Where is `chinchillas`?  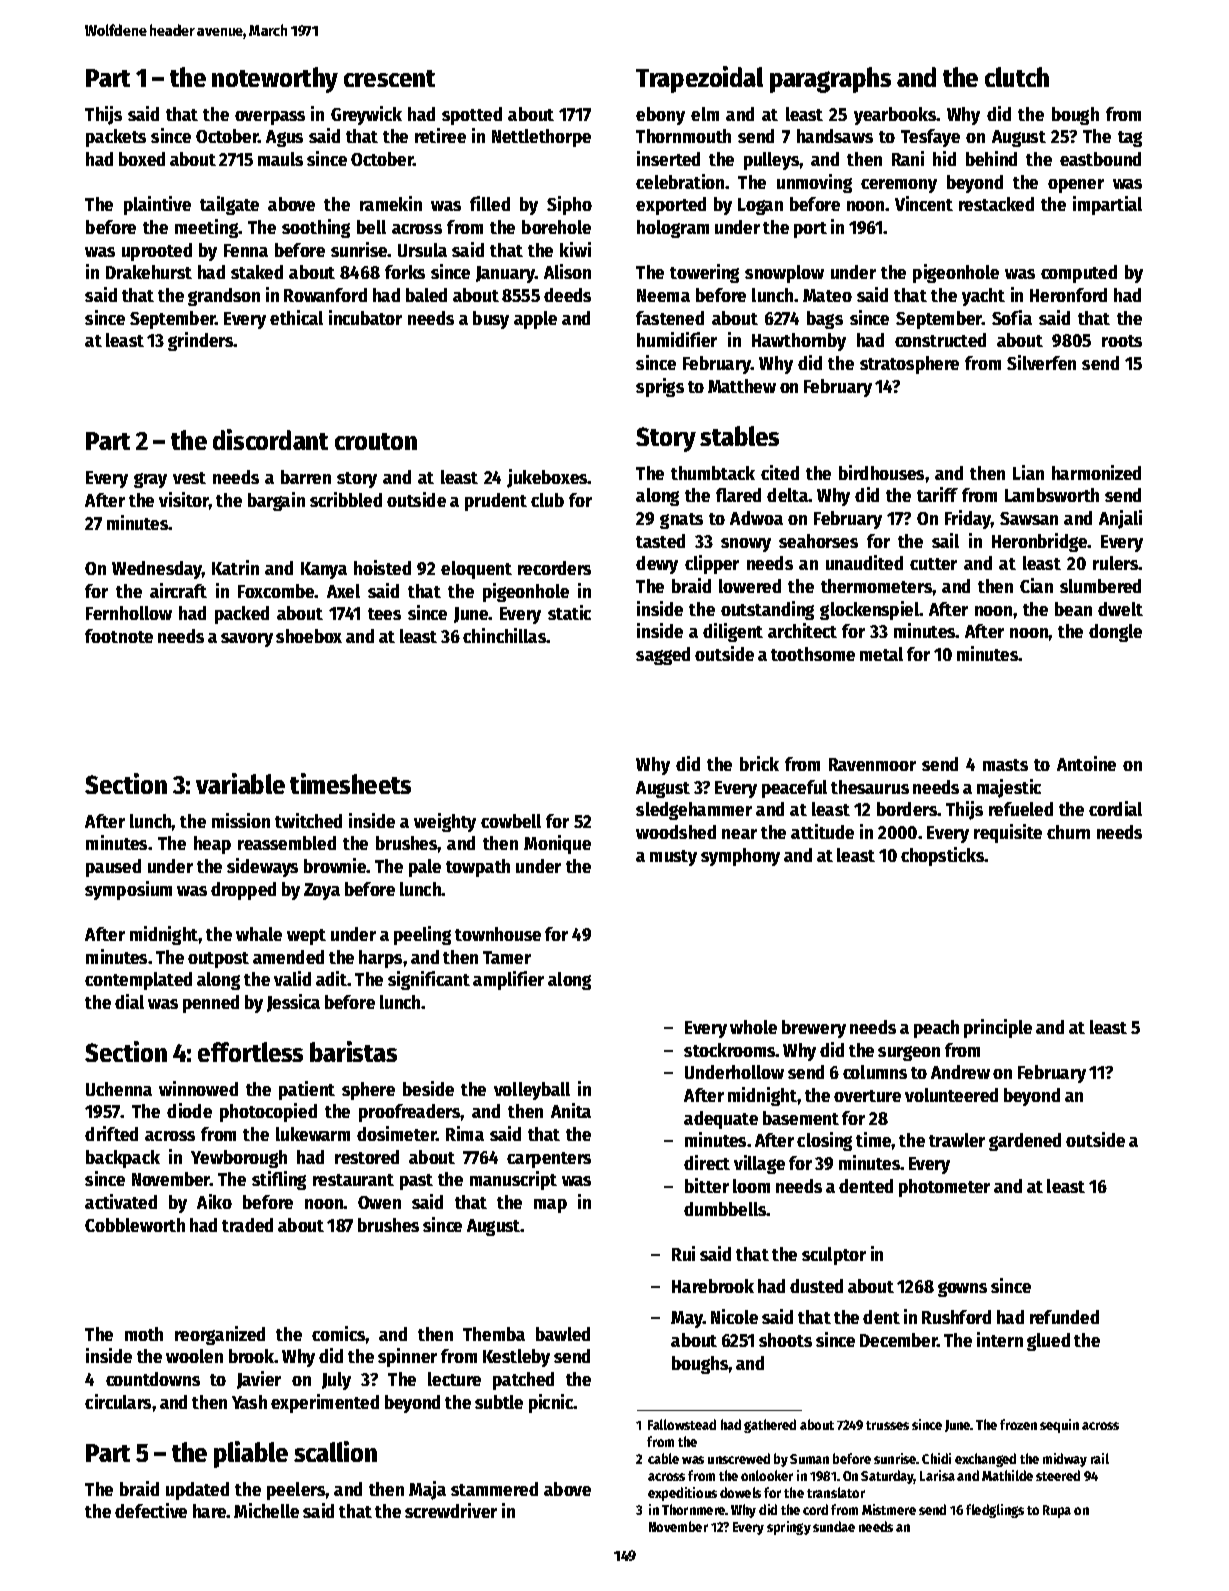 chinchillas is located at coordinates (504, 635).
